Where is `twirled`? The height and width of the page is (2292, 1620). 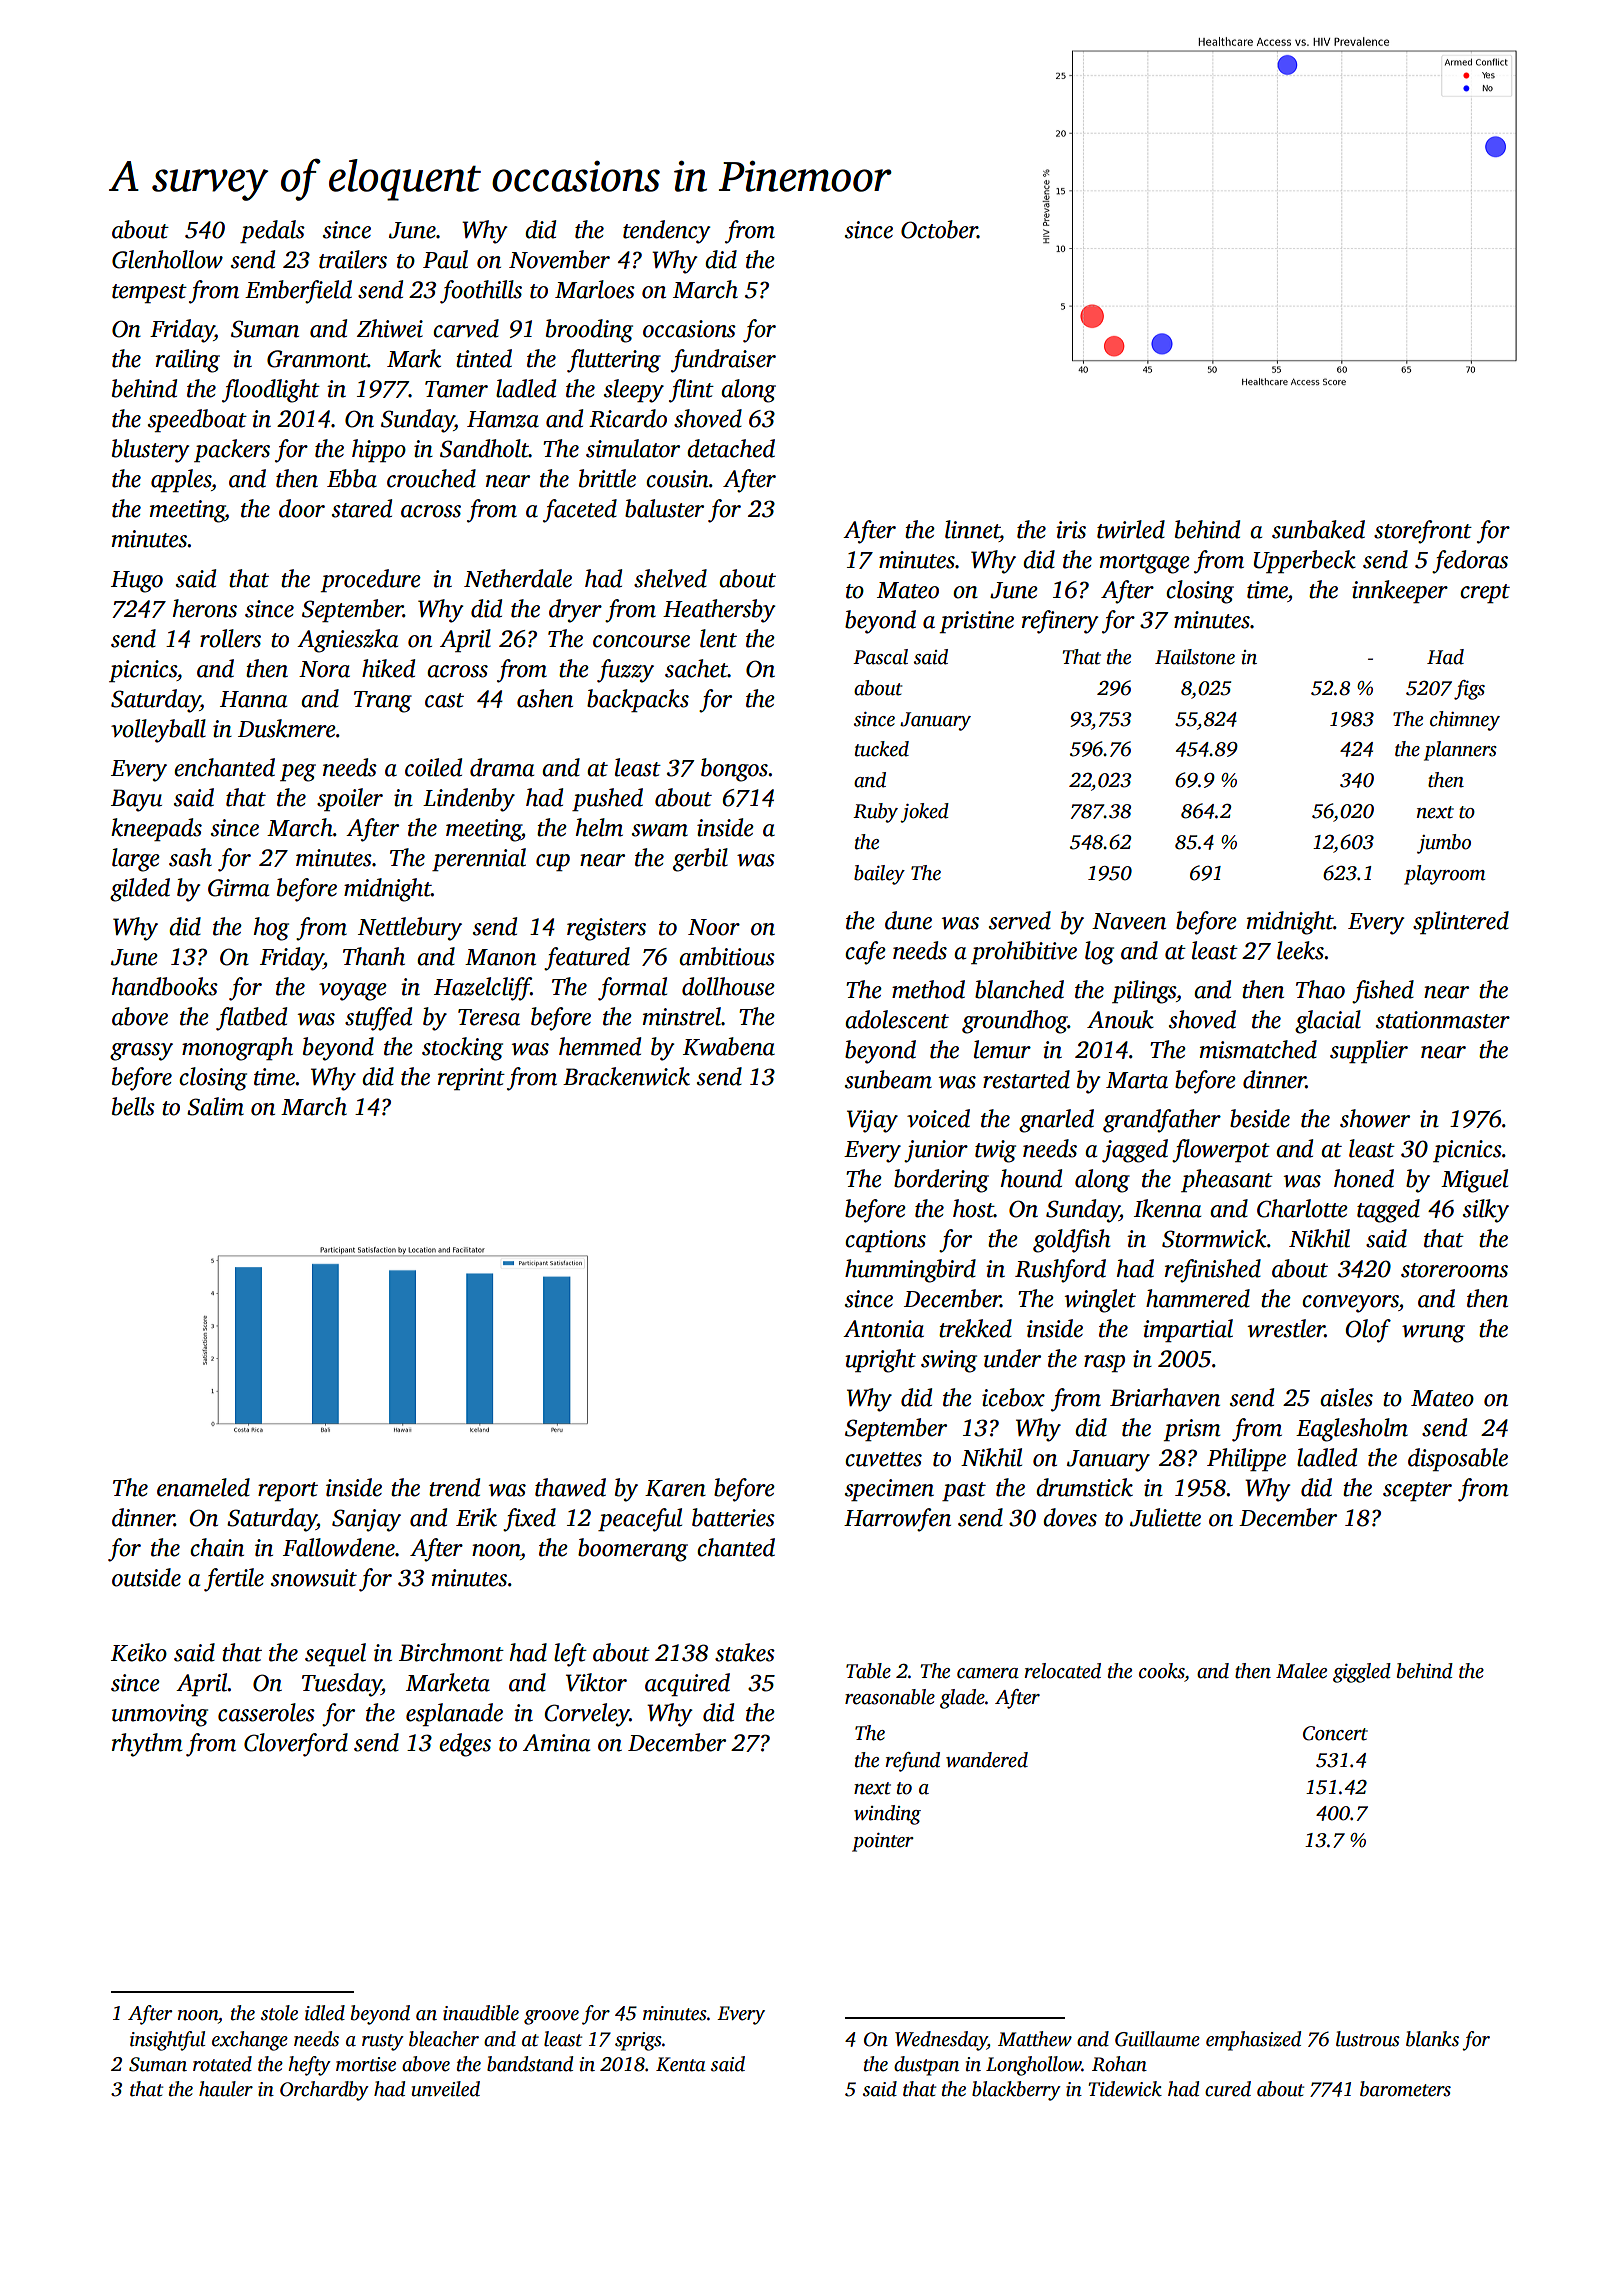
twirled is located at coordinates (1131, 529).
